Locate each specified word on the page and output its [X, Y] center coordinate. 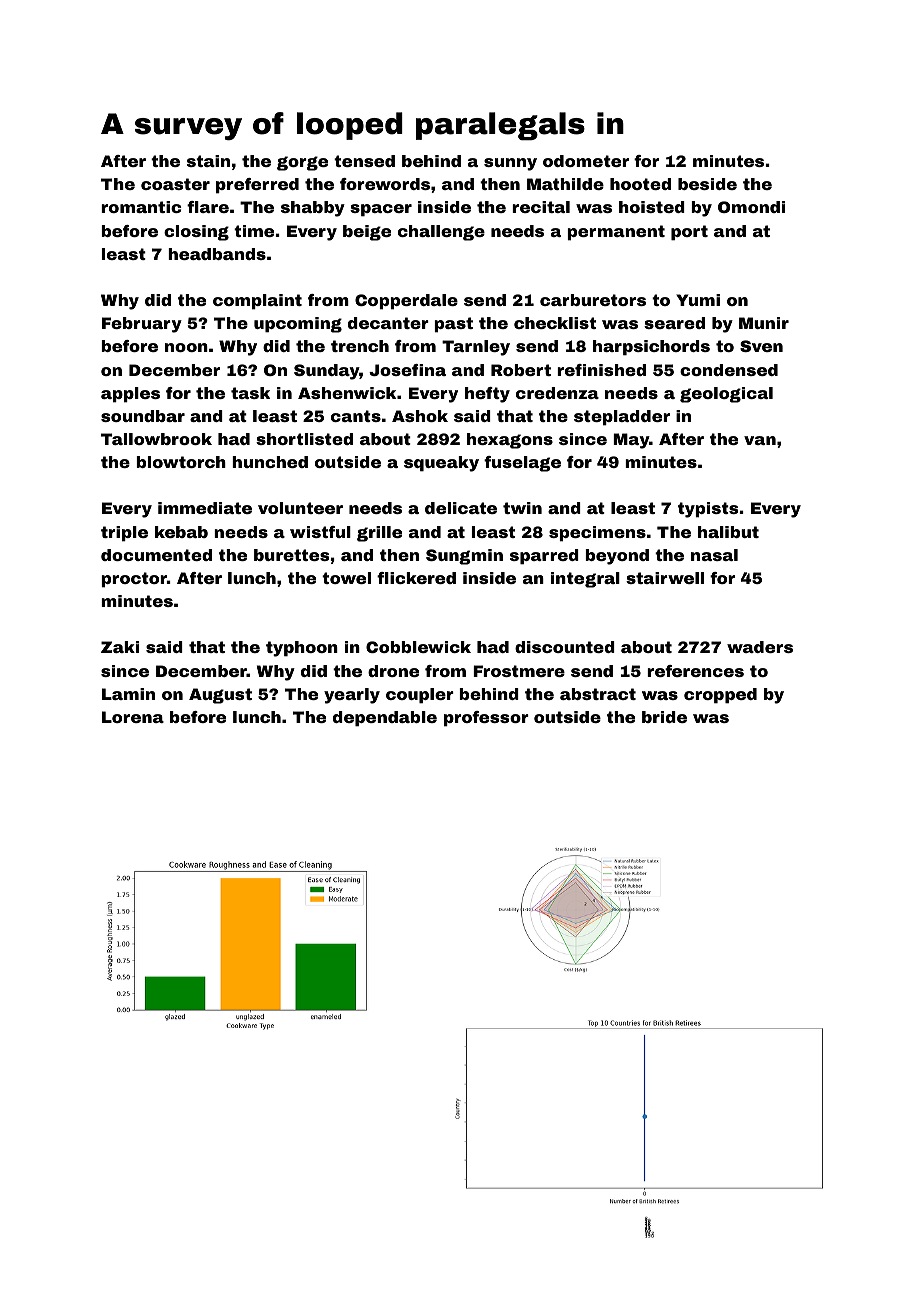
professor [486, 719]
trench [360, 346]
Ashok [420, 416]
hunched [270, 462]
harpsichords [651, 348]
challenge [441, 233]
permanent [616, 233]
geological [726, 395]
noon [186, 347]
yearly [352, 696]
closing [196, 233]
